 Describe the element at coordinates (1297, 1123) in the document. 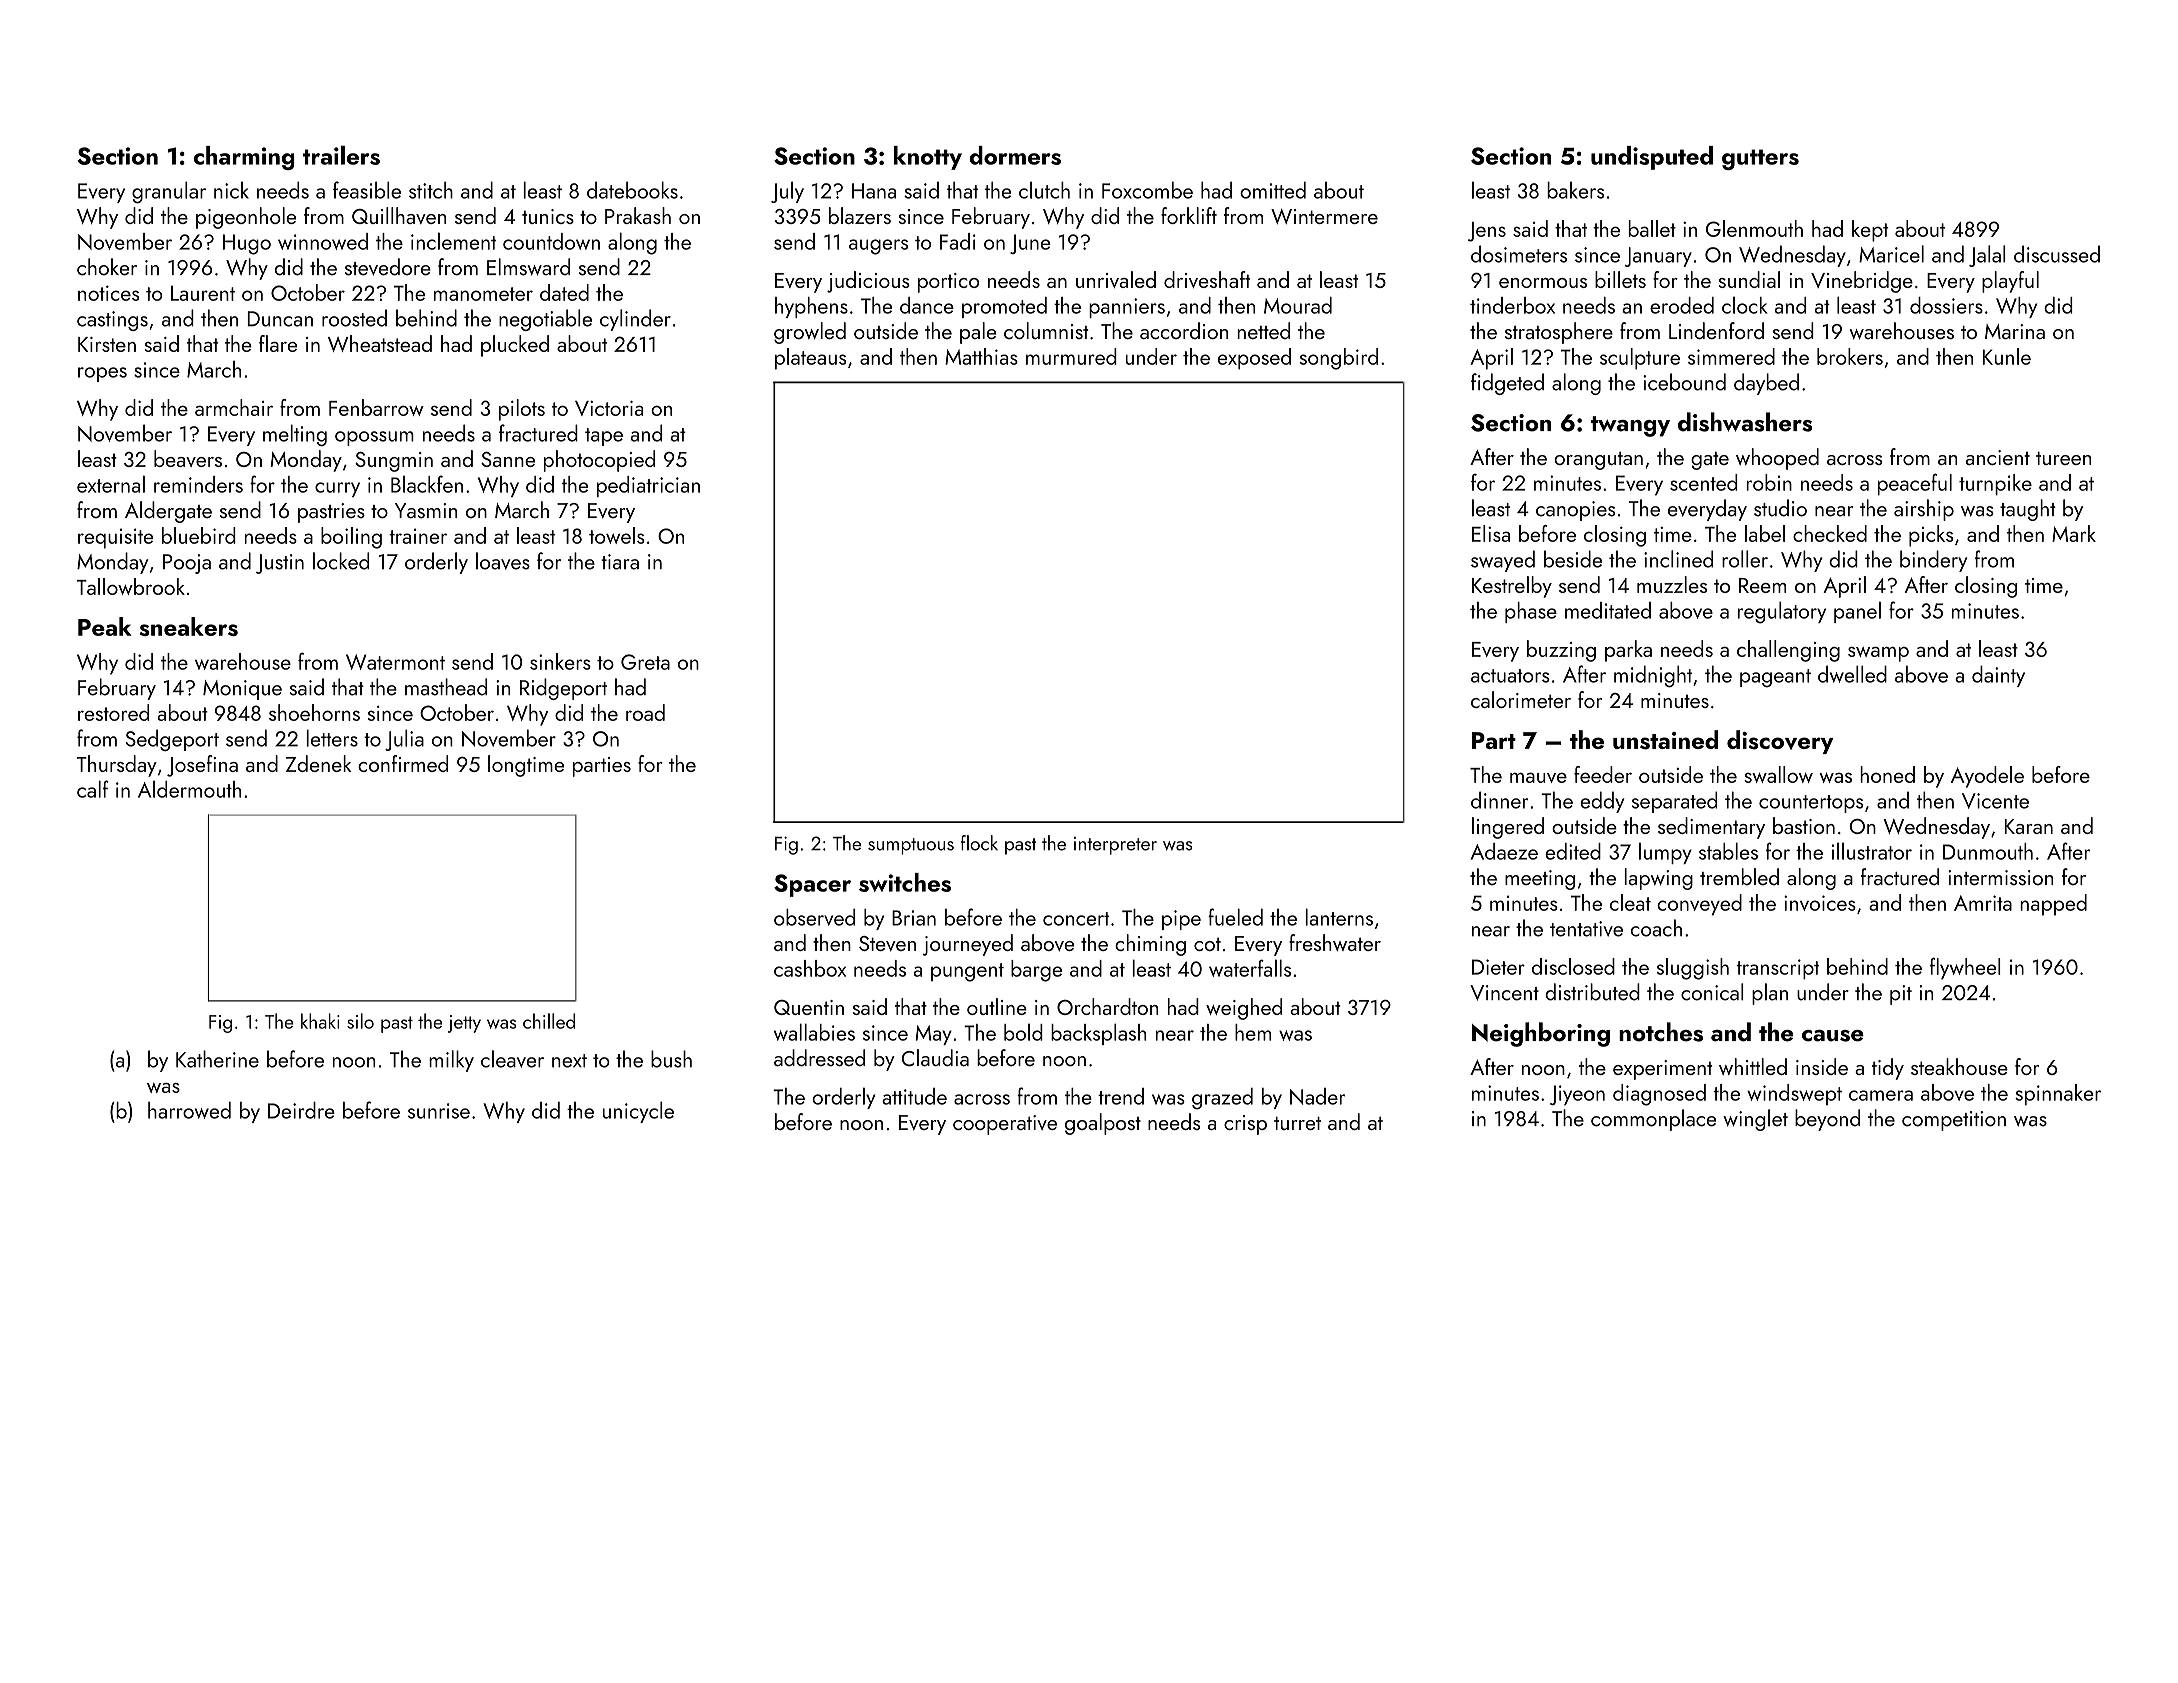

I see `turret` at that location.
